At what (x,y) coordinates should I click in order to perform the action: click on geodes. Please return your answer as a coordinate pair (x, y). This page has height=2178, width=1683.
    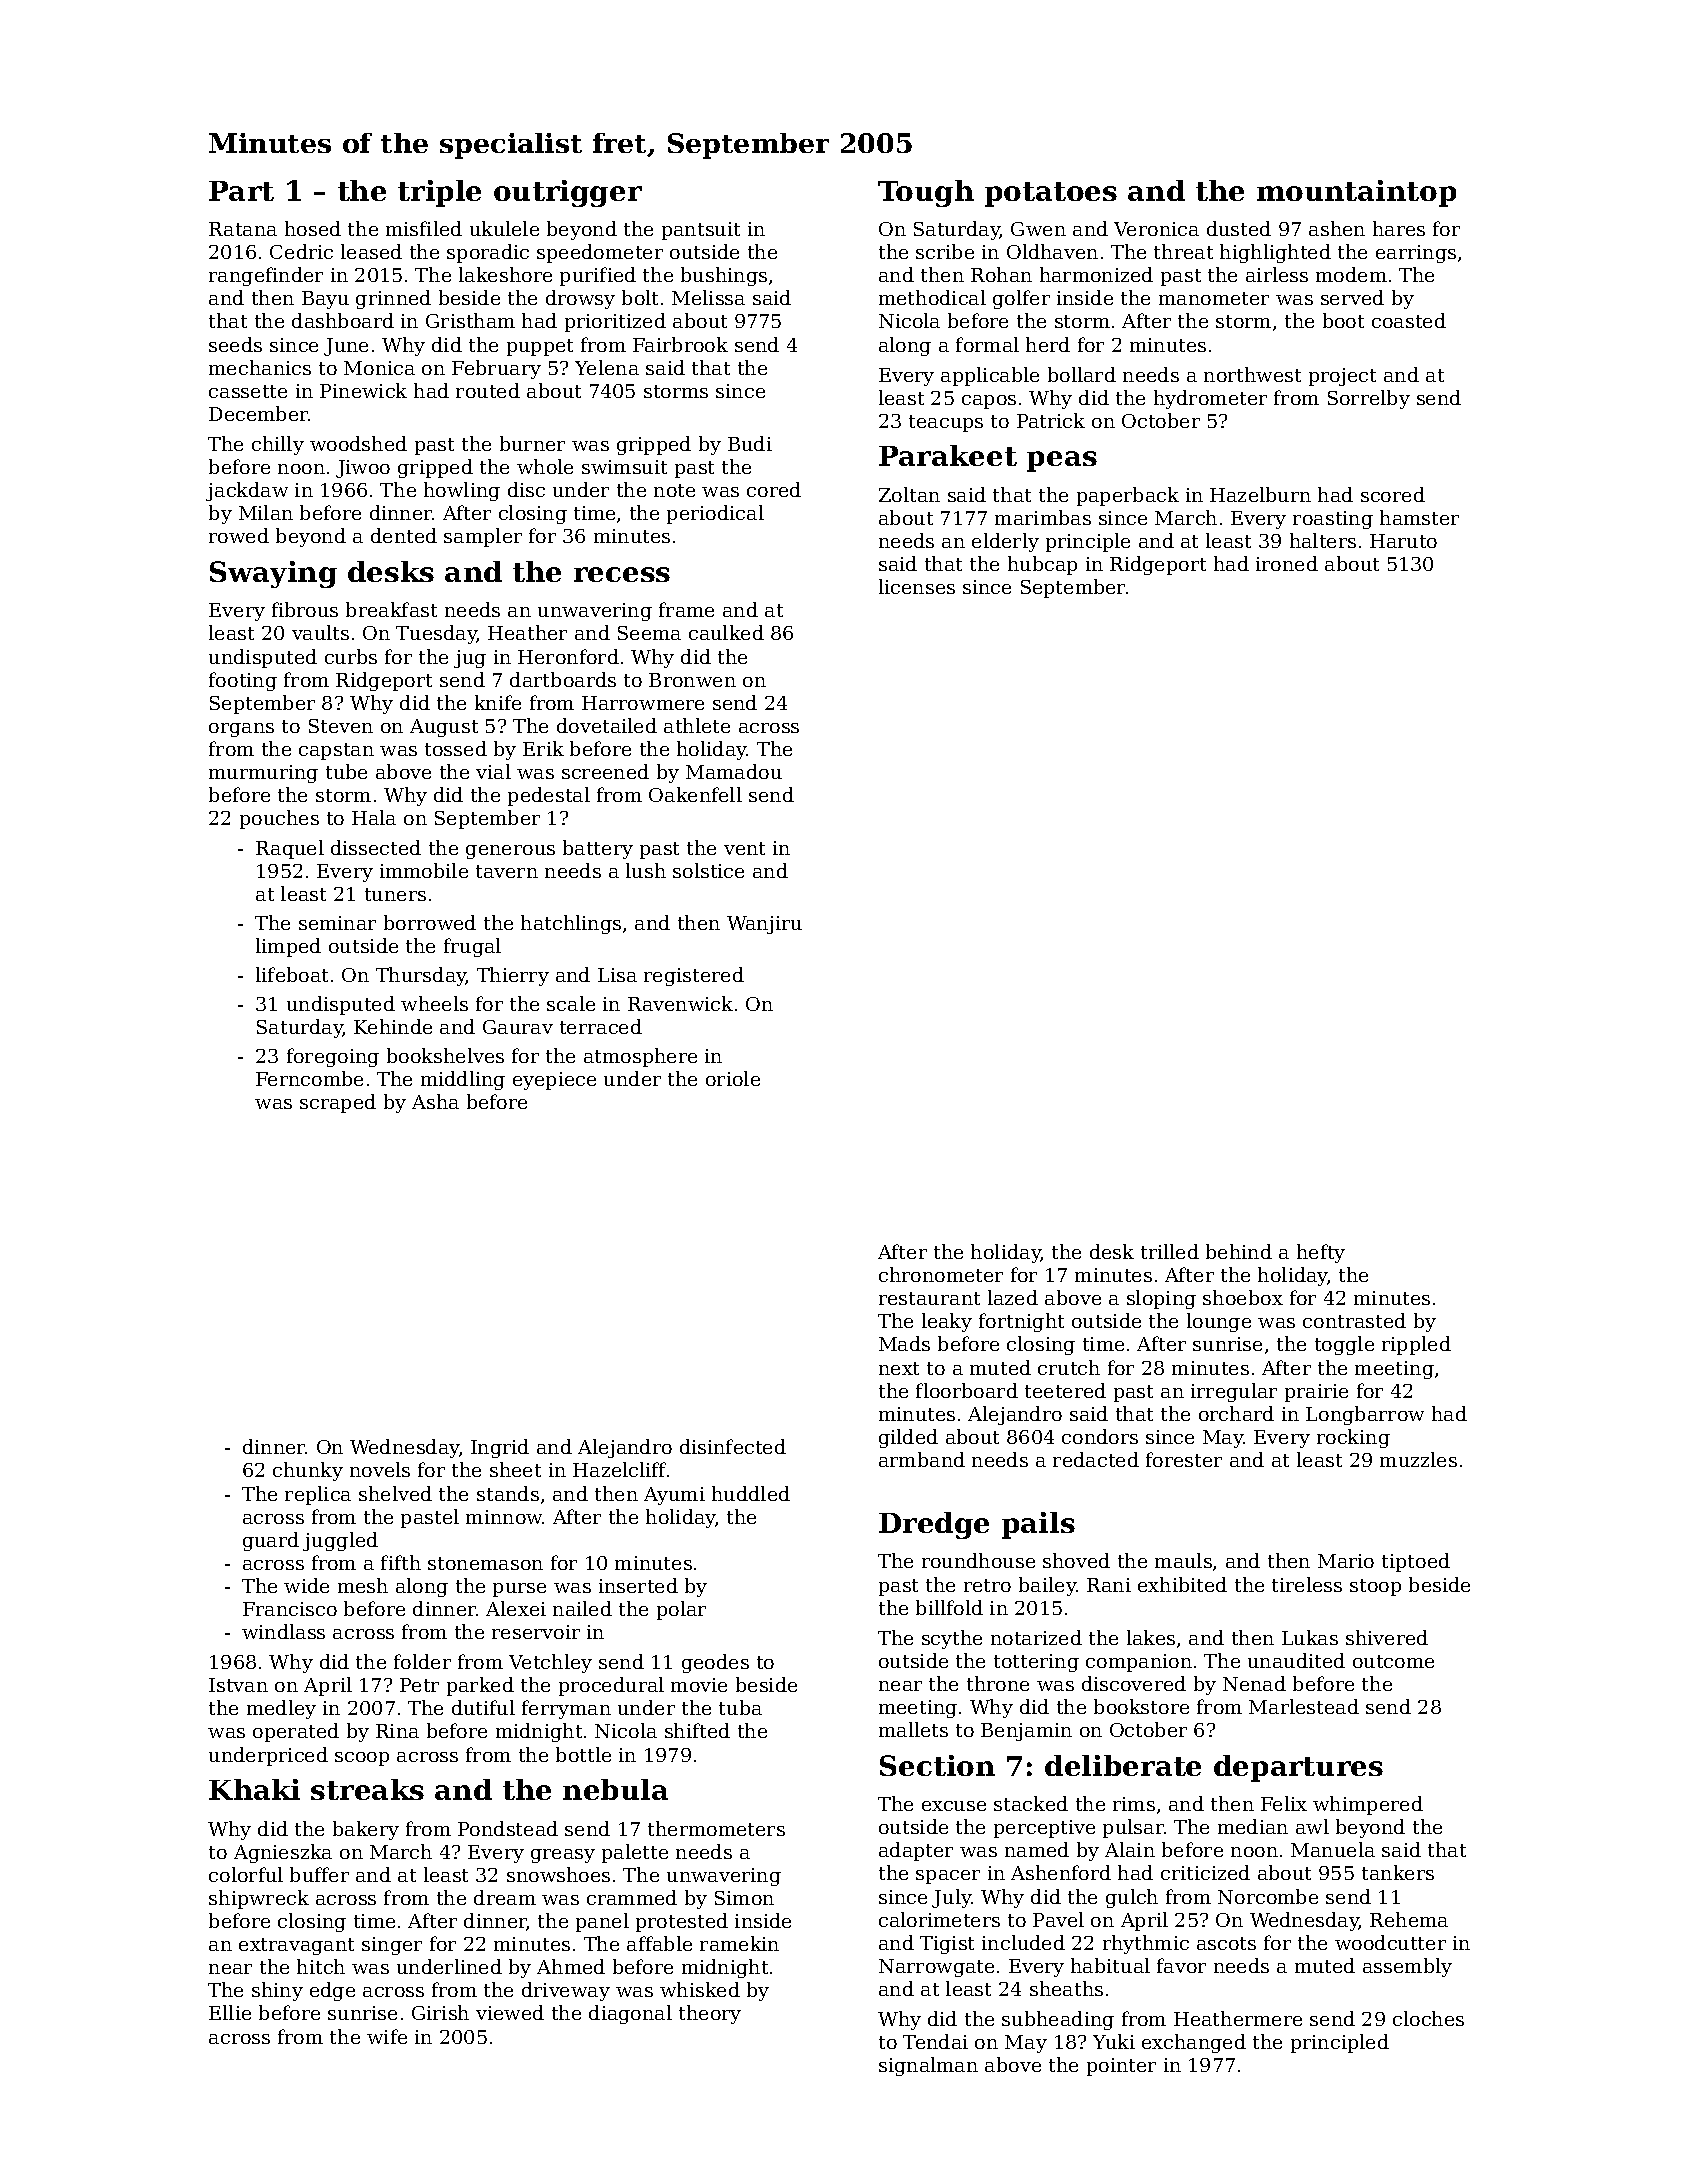
    Looking at the image, I should click on (715, 1663).
